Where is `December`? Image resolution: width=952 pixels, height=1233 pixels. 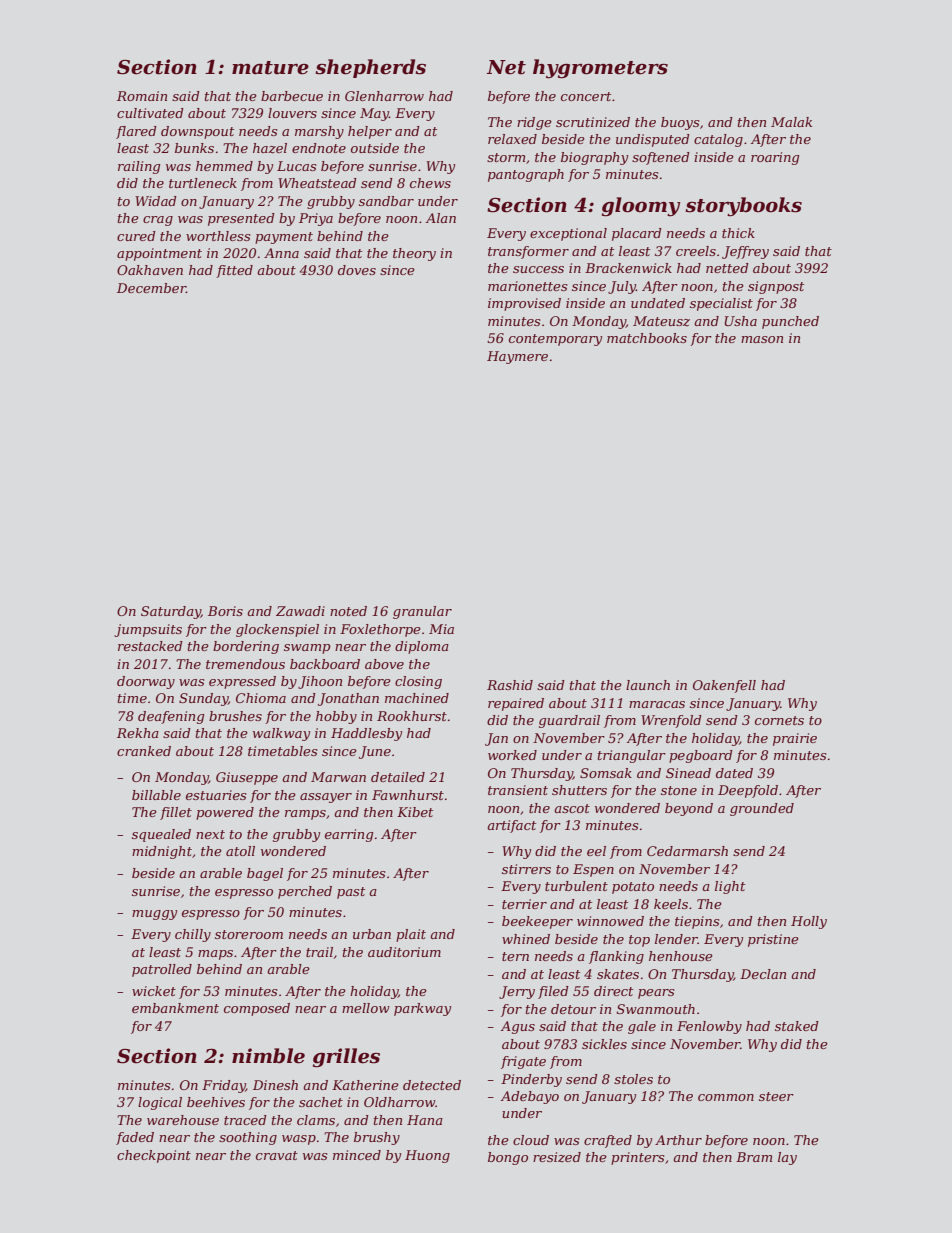 December is located at coordinates (151, 288).
